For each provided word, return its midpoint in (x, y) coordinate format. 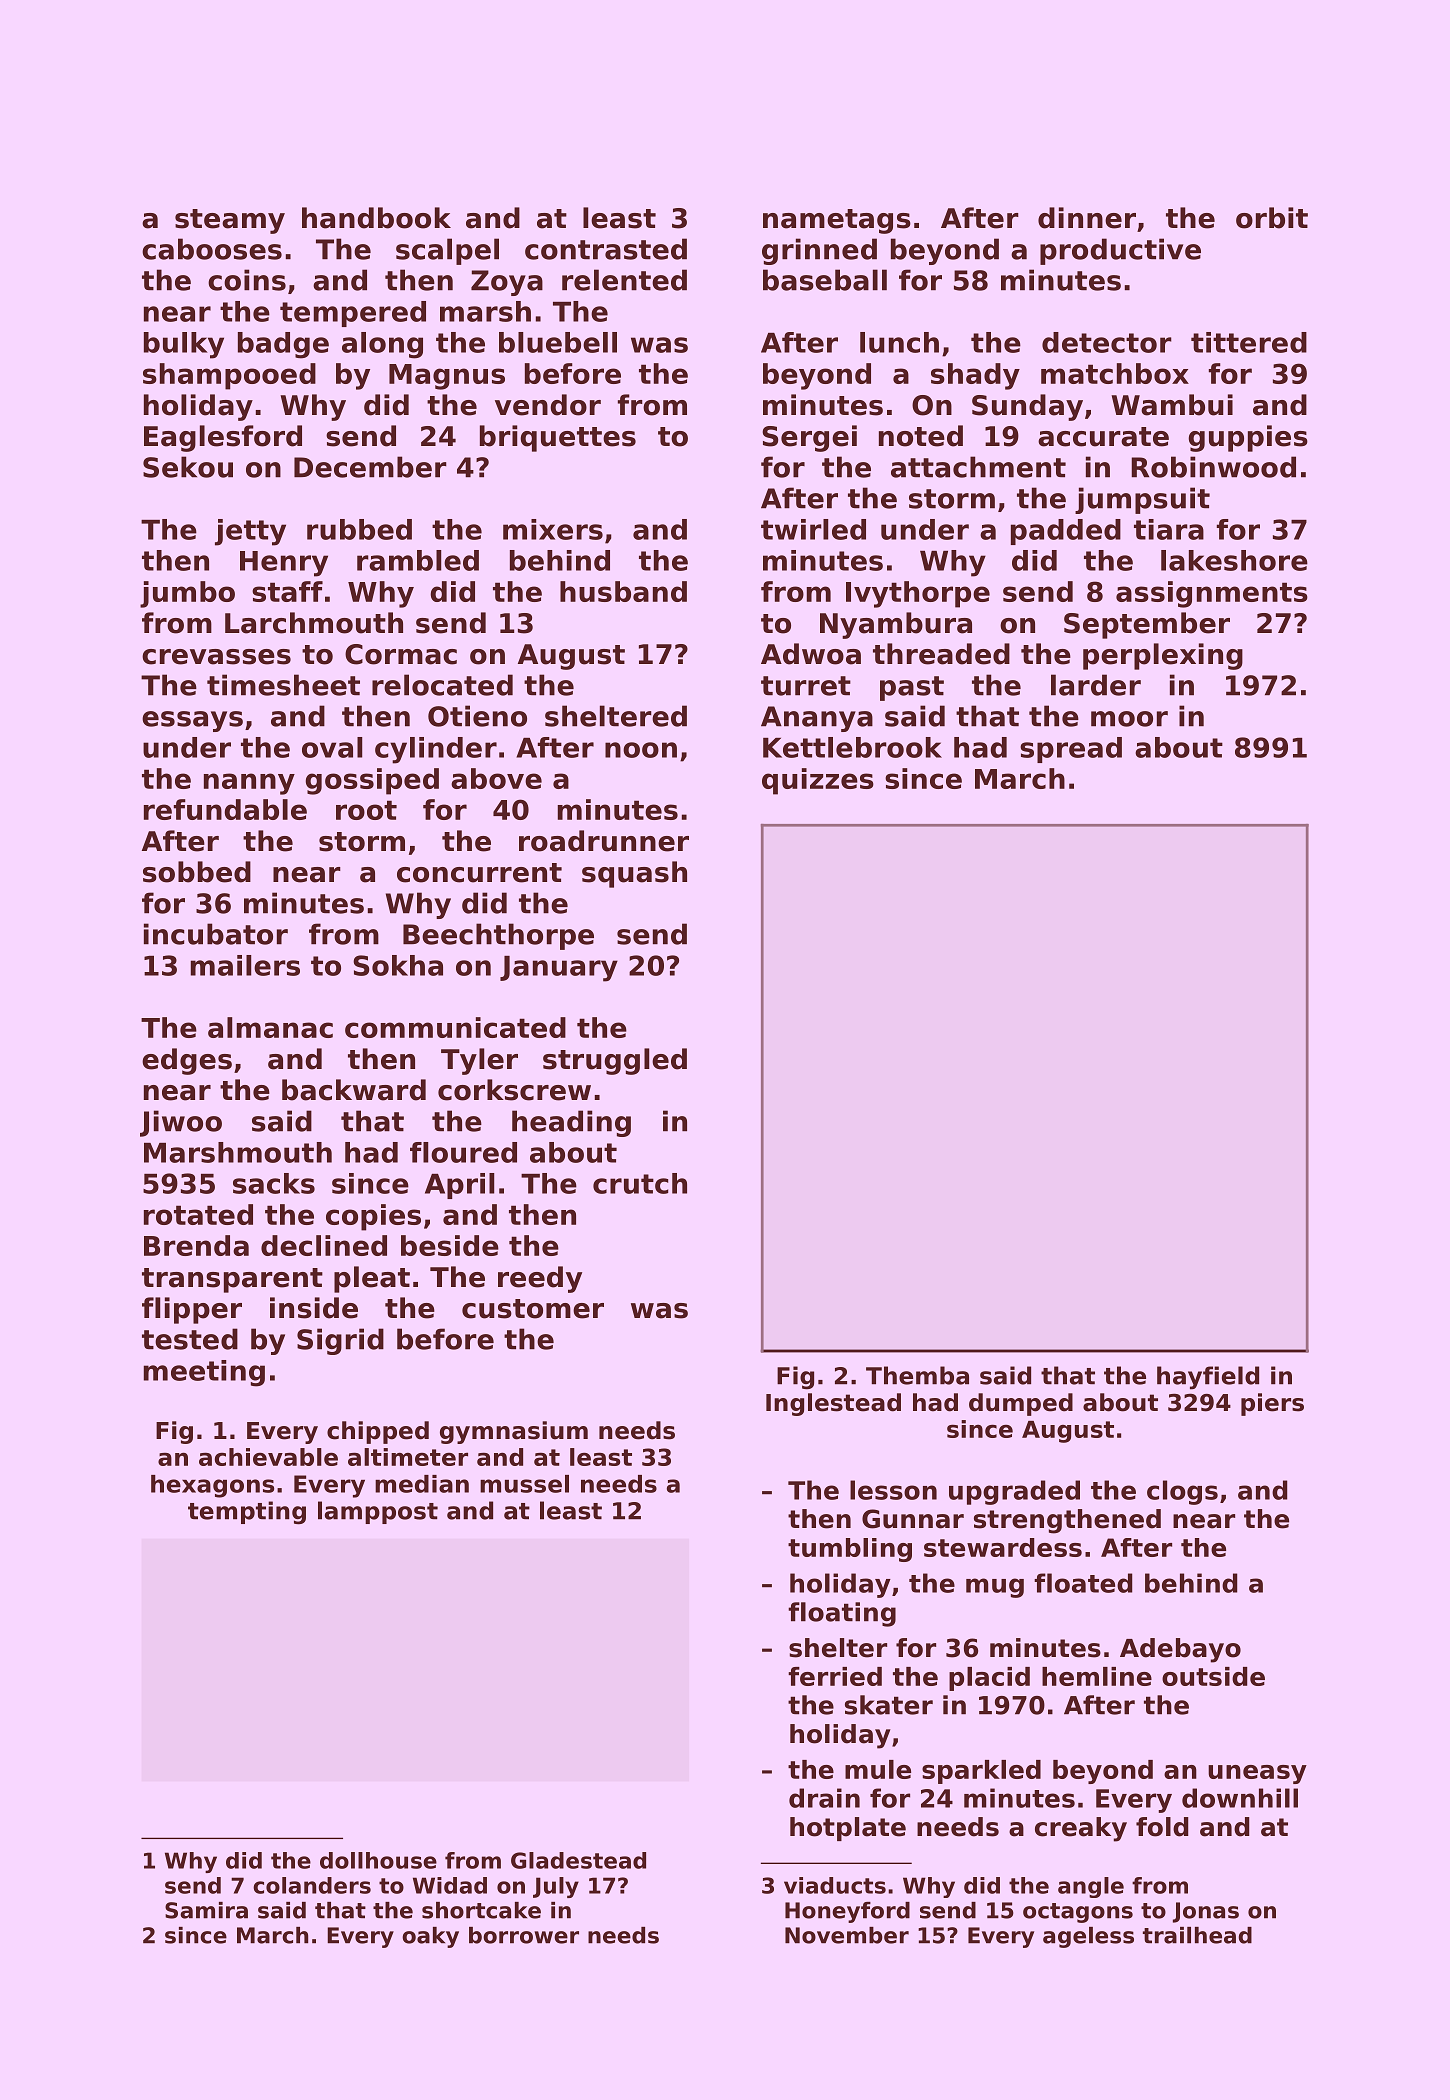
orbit (1272, 218)
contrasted (606, 249)
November (847, 1935)
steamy (230, 221)
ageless (1088, 1937)
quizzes (818, 781)
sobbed (197, 872)
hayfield (1208, 1378)
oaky (430, 1937)
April (460, 1186)
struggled (615, 1061)
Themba (917, 1375)
